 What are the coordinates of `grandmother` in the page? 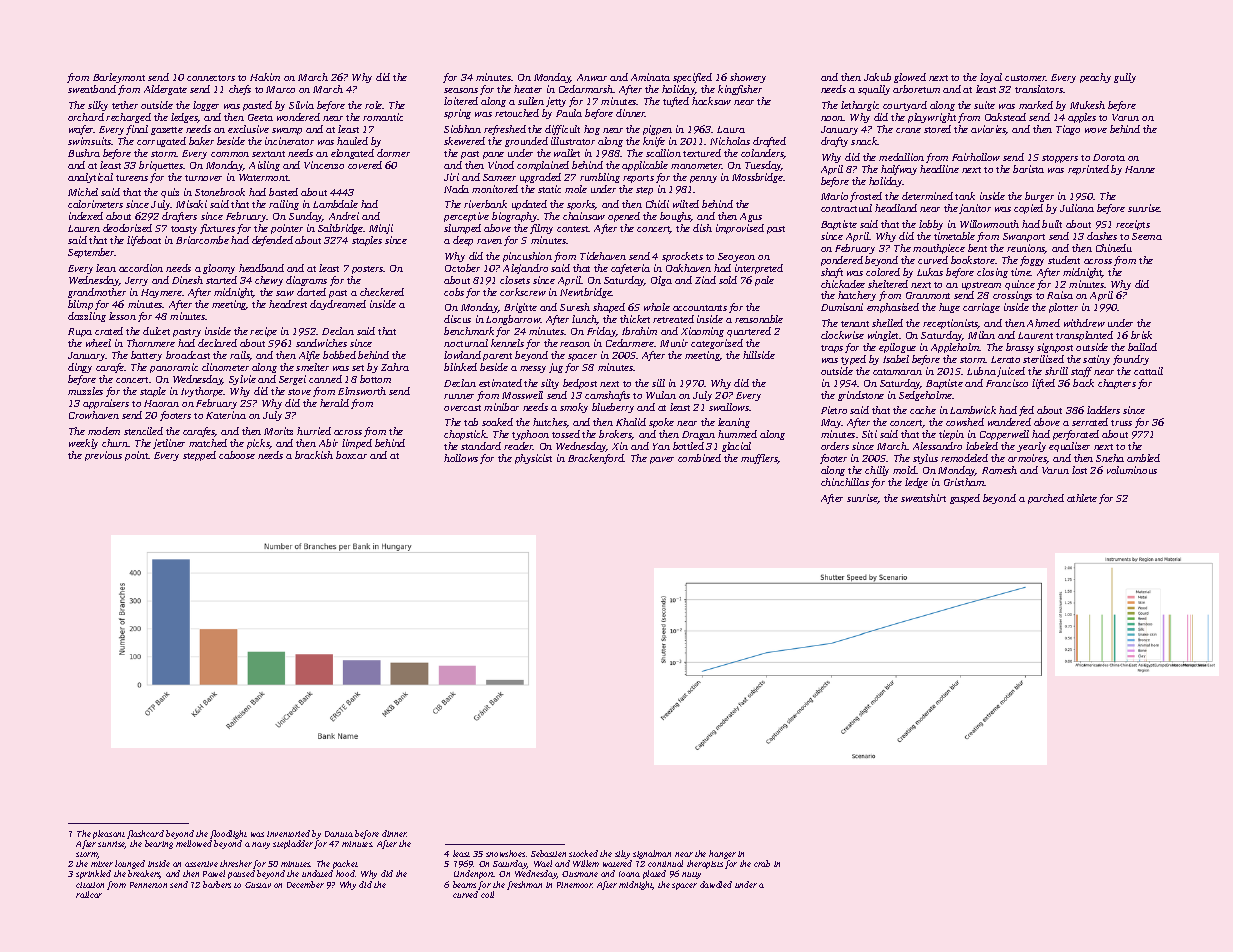 It's located at (97, 293).
